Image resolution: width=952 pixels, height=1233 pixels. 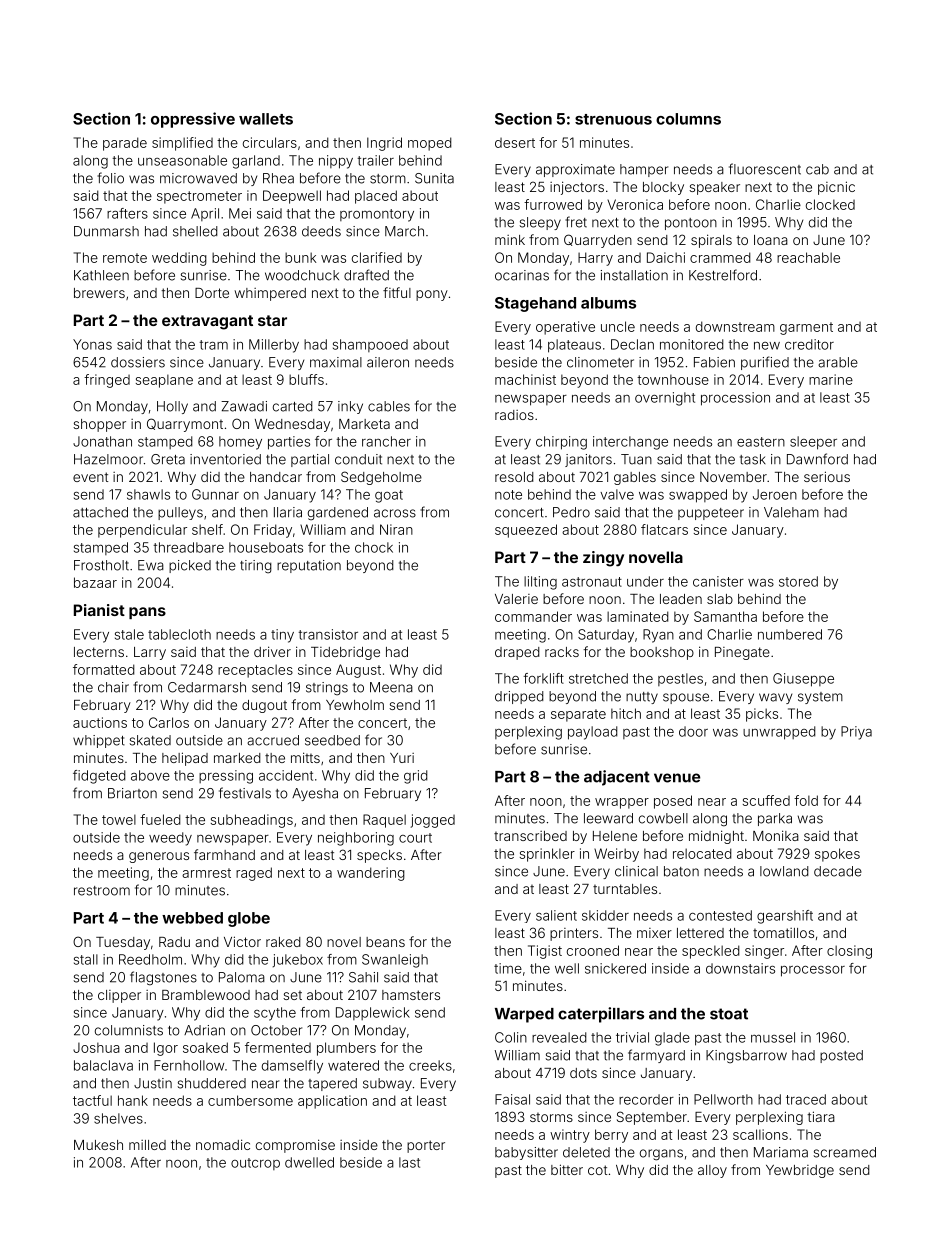 I want to click on Joshua, so click(x=96, y=1047).
